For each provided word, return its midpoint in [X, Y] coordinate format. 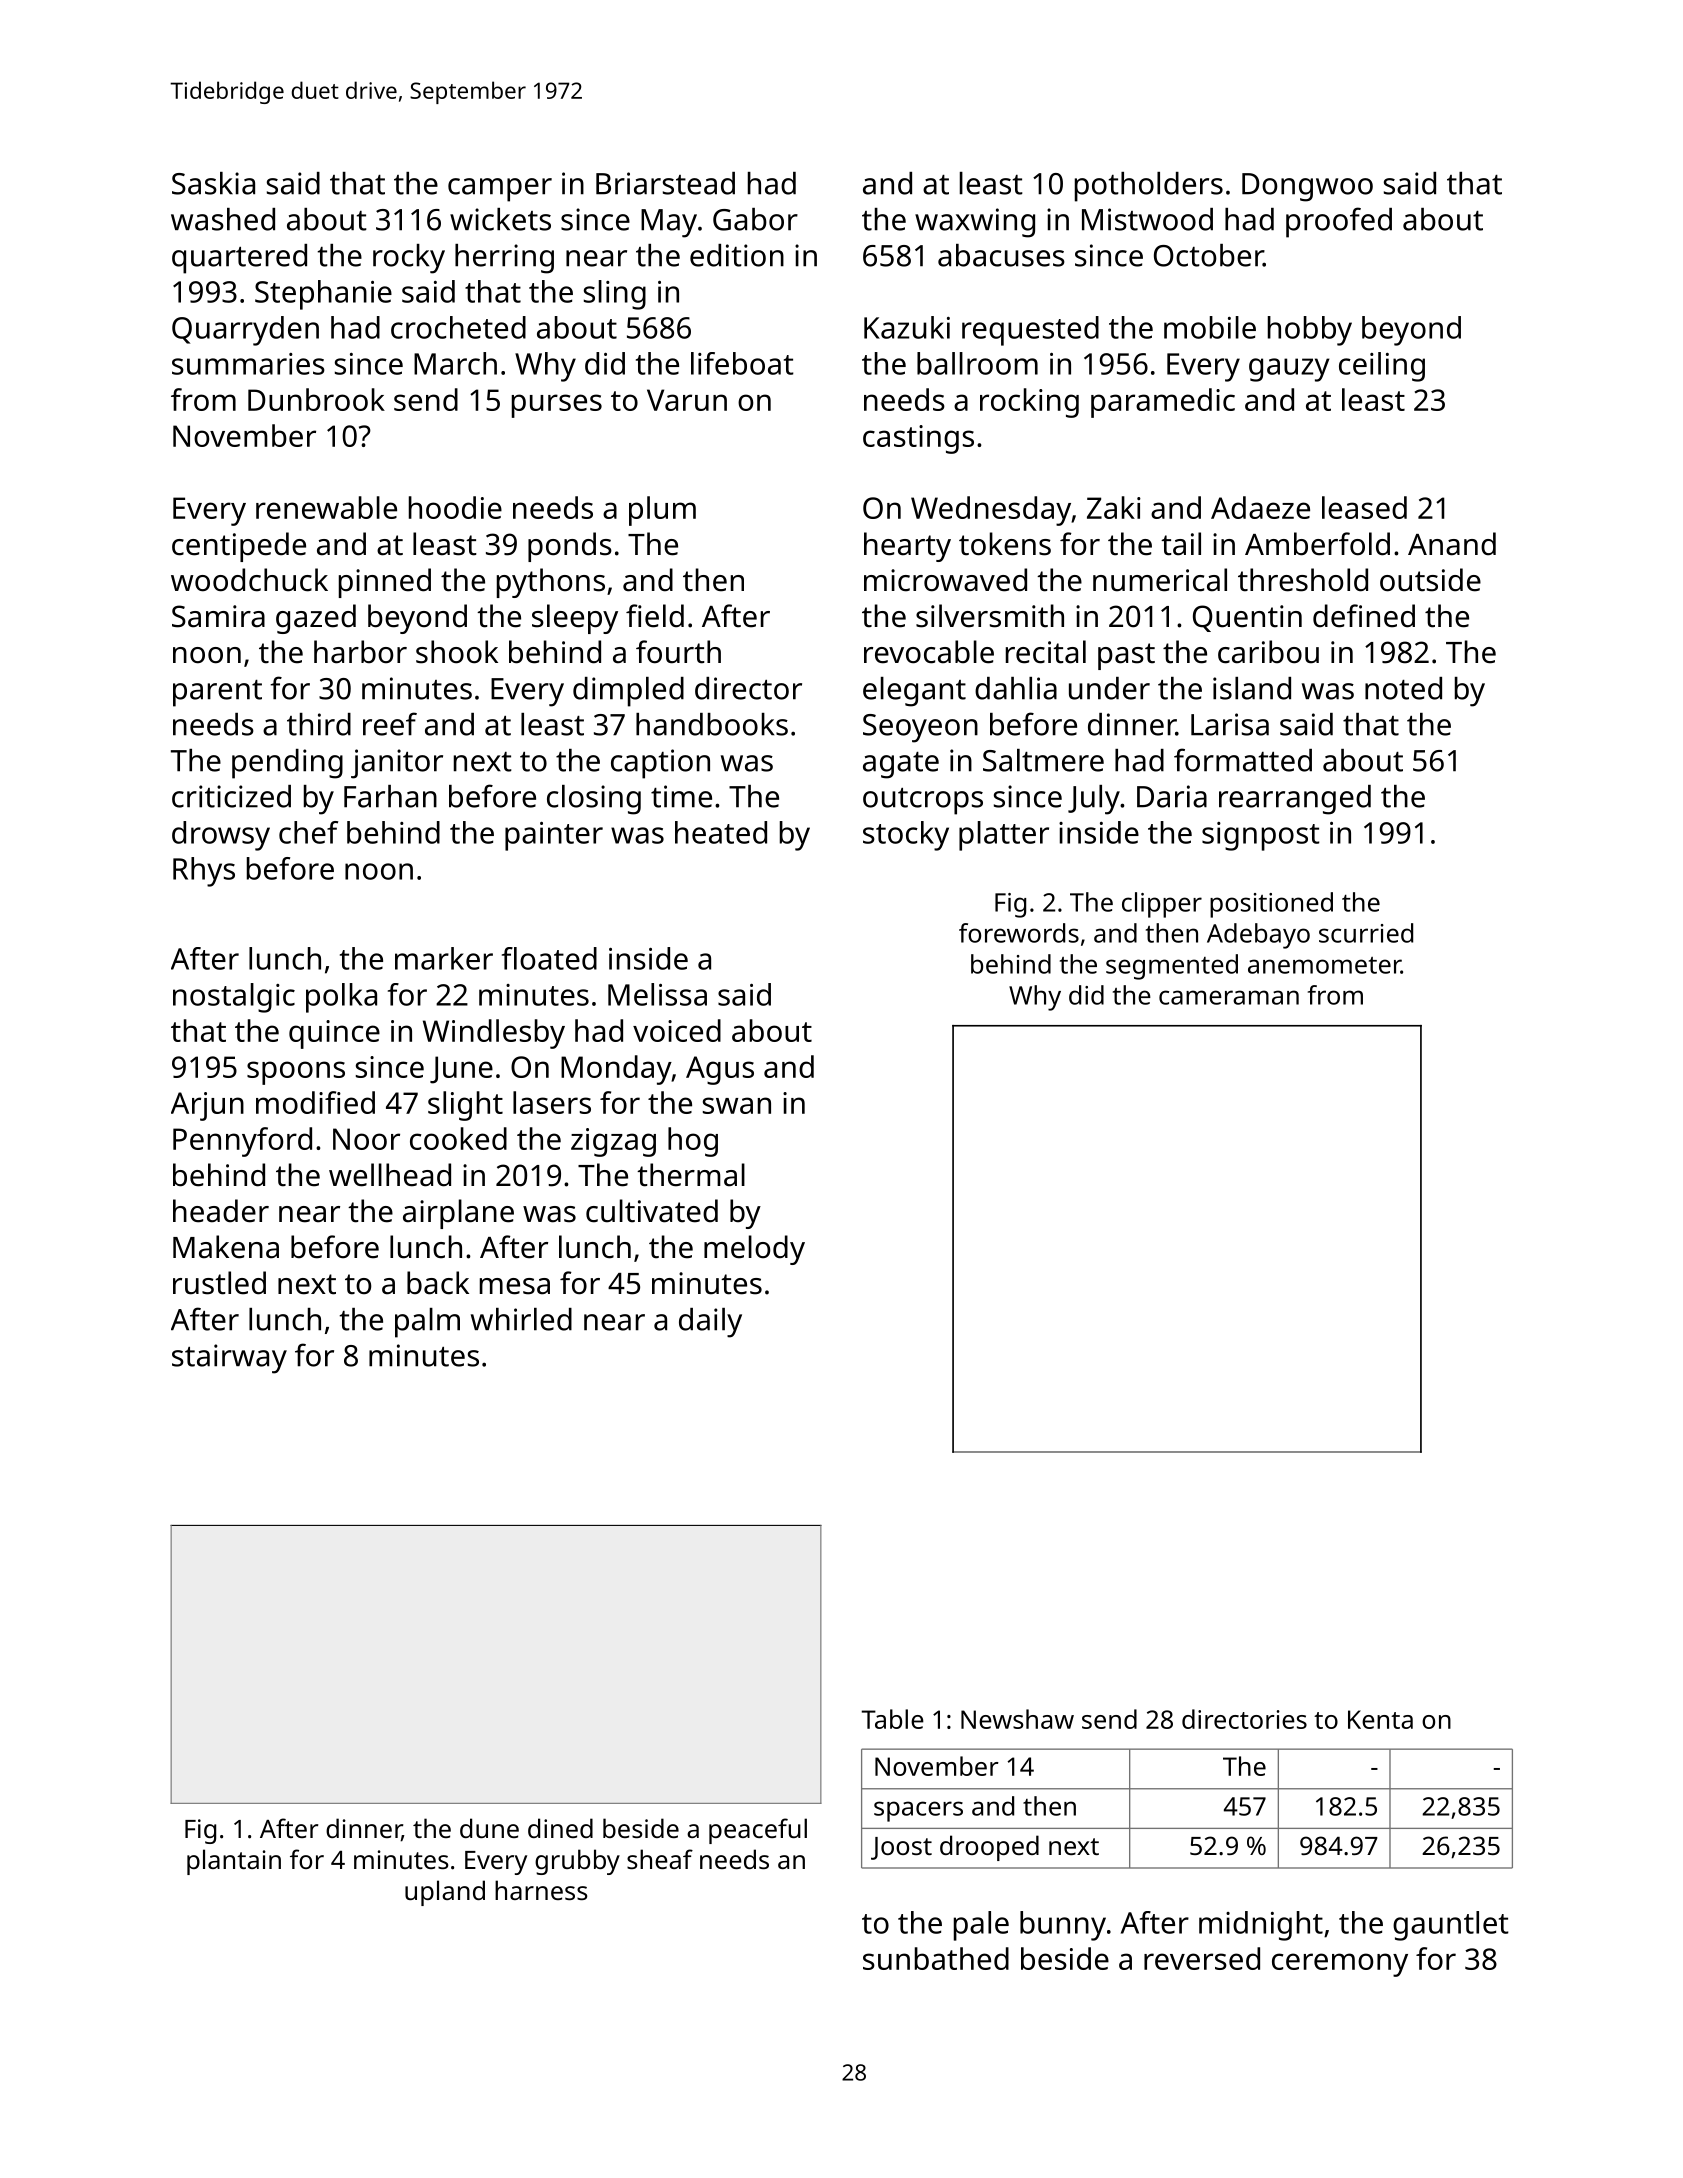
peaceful [758, 1831]
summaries [248, 364]
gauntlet [1451, 1926]
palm [427, 1323]
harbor [360, 652]
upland [445, 1893]
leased [1364, 507]
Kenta [1380, 1719]
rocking [1029, 403]
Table [892, 1719]
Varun [687, 400]
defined [1364, 616]
